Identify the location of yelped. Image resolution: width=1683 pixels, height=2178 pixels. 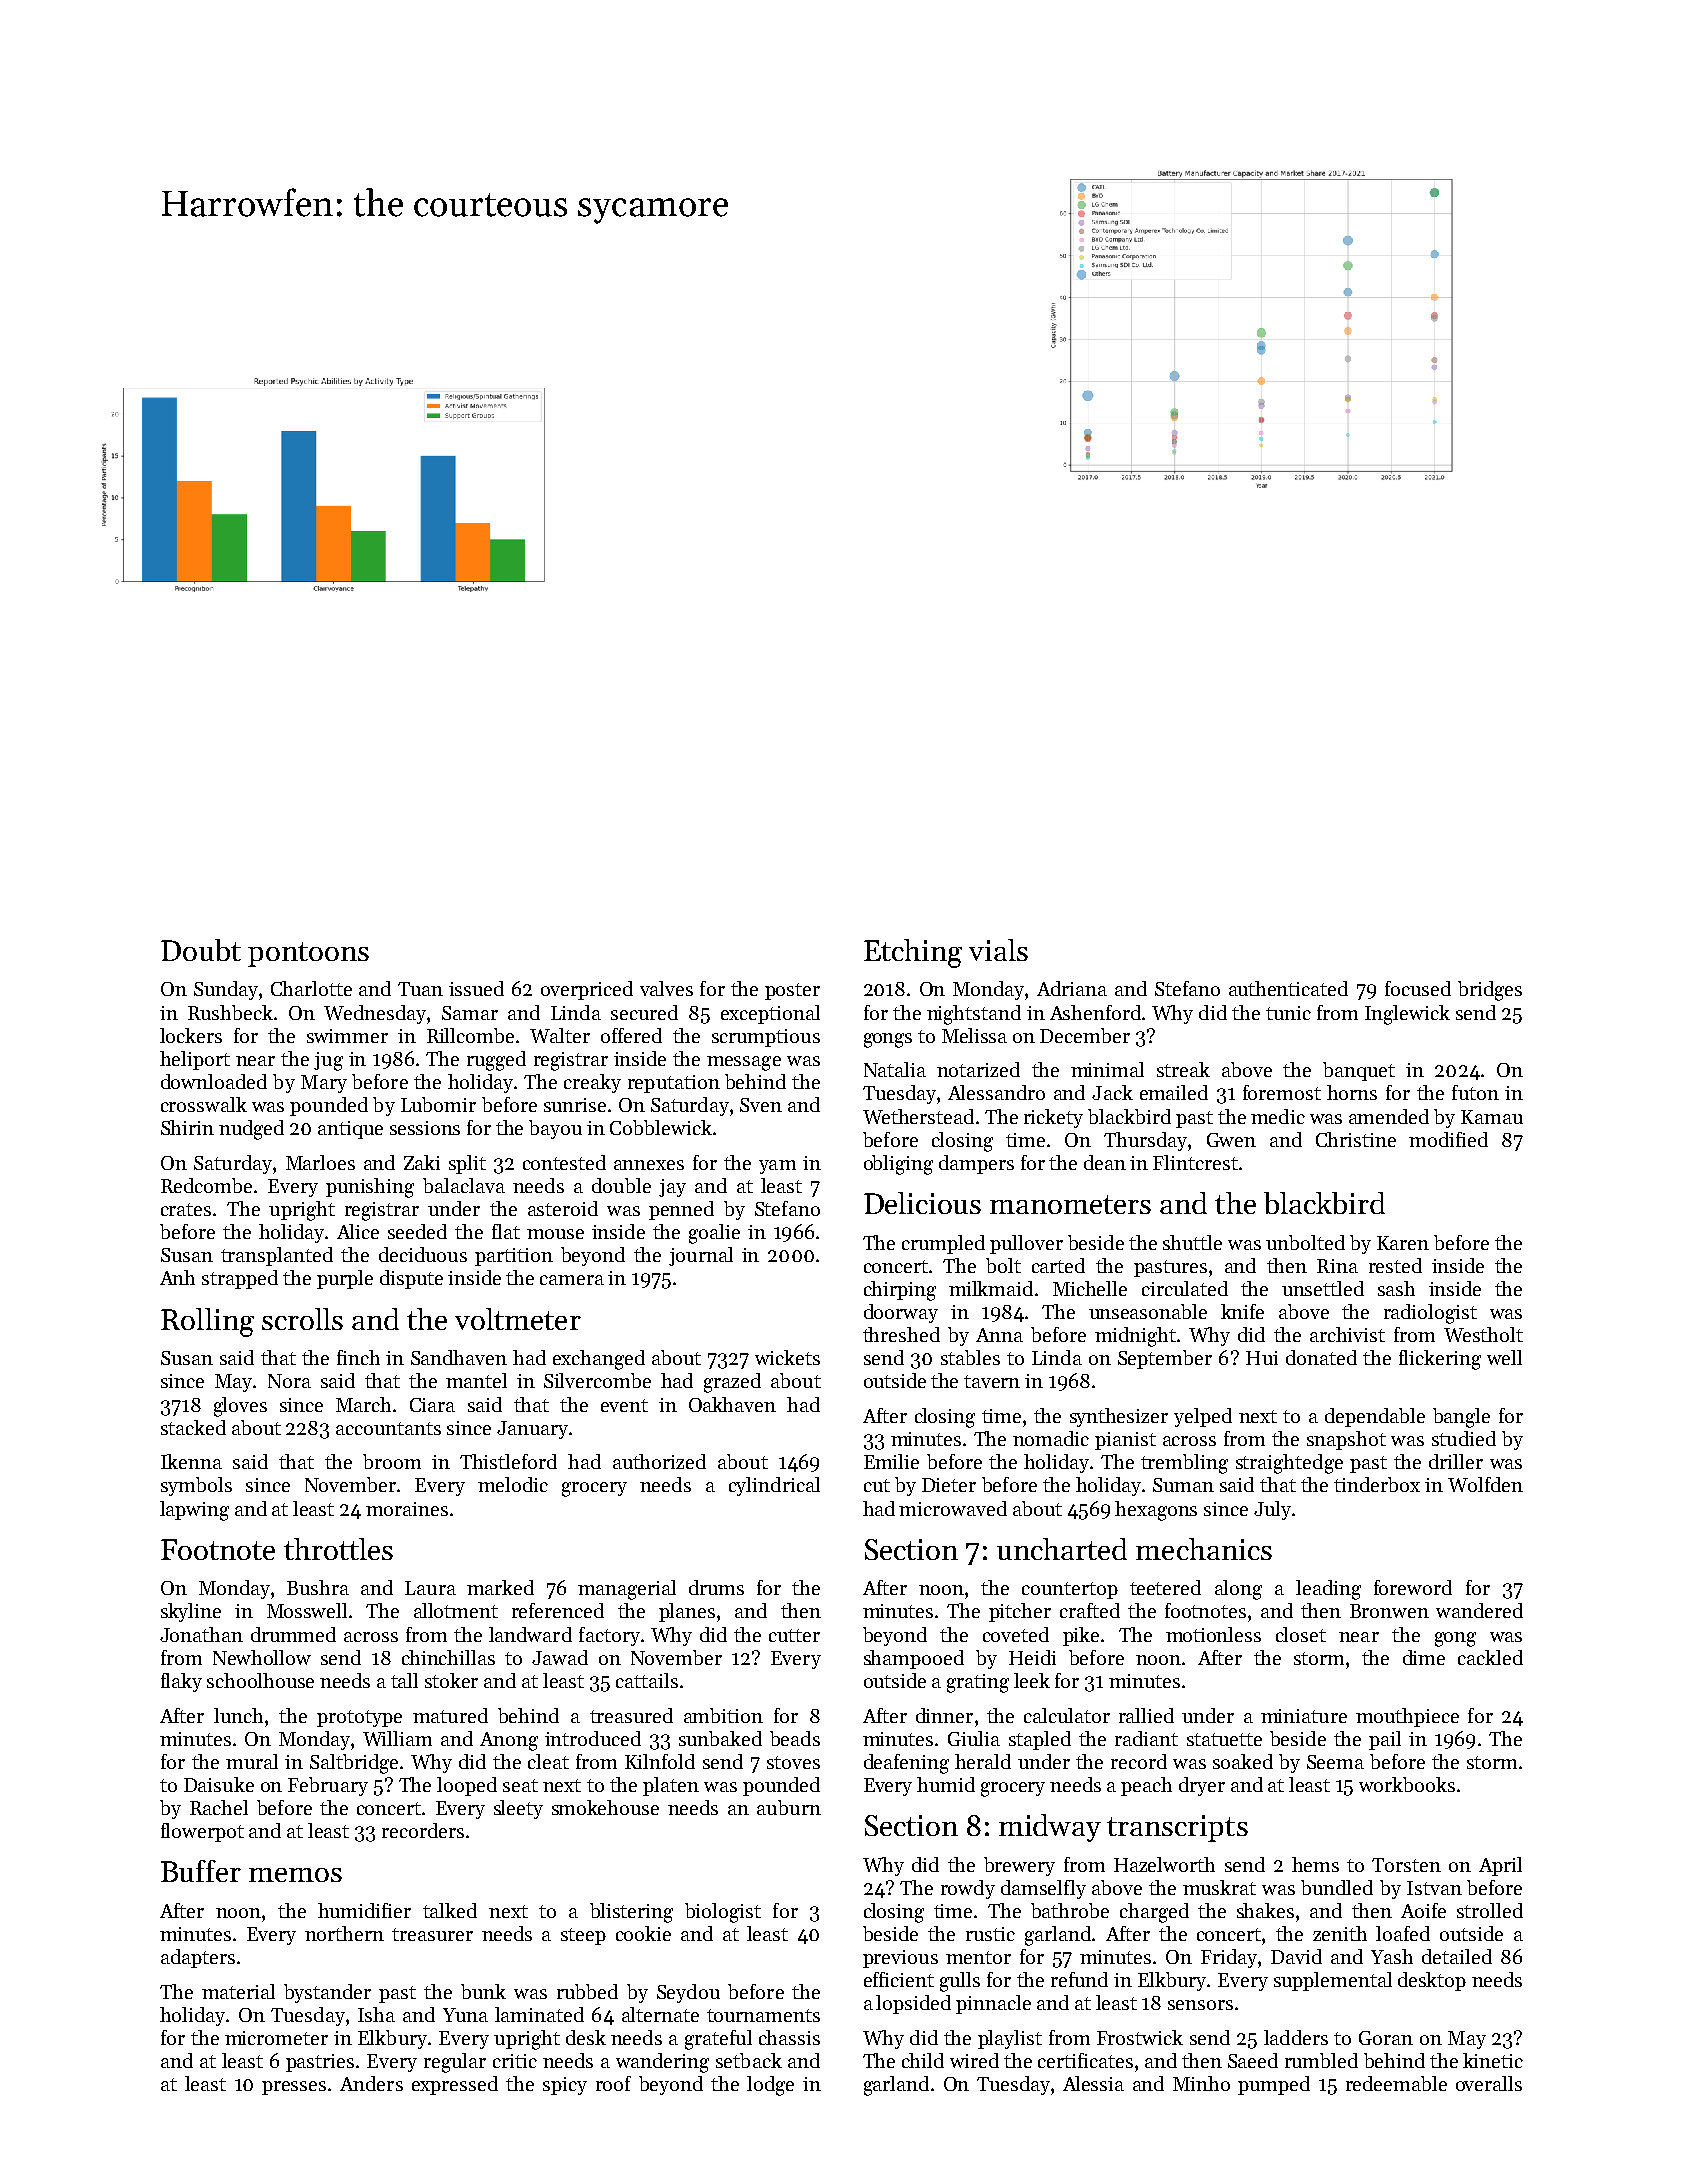
(1203, 1417).
